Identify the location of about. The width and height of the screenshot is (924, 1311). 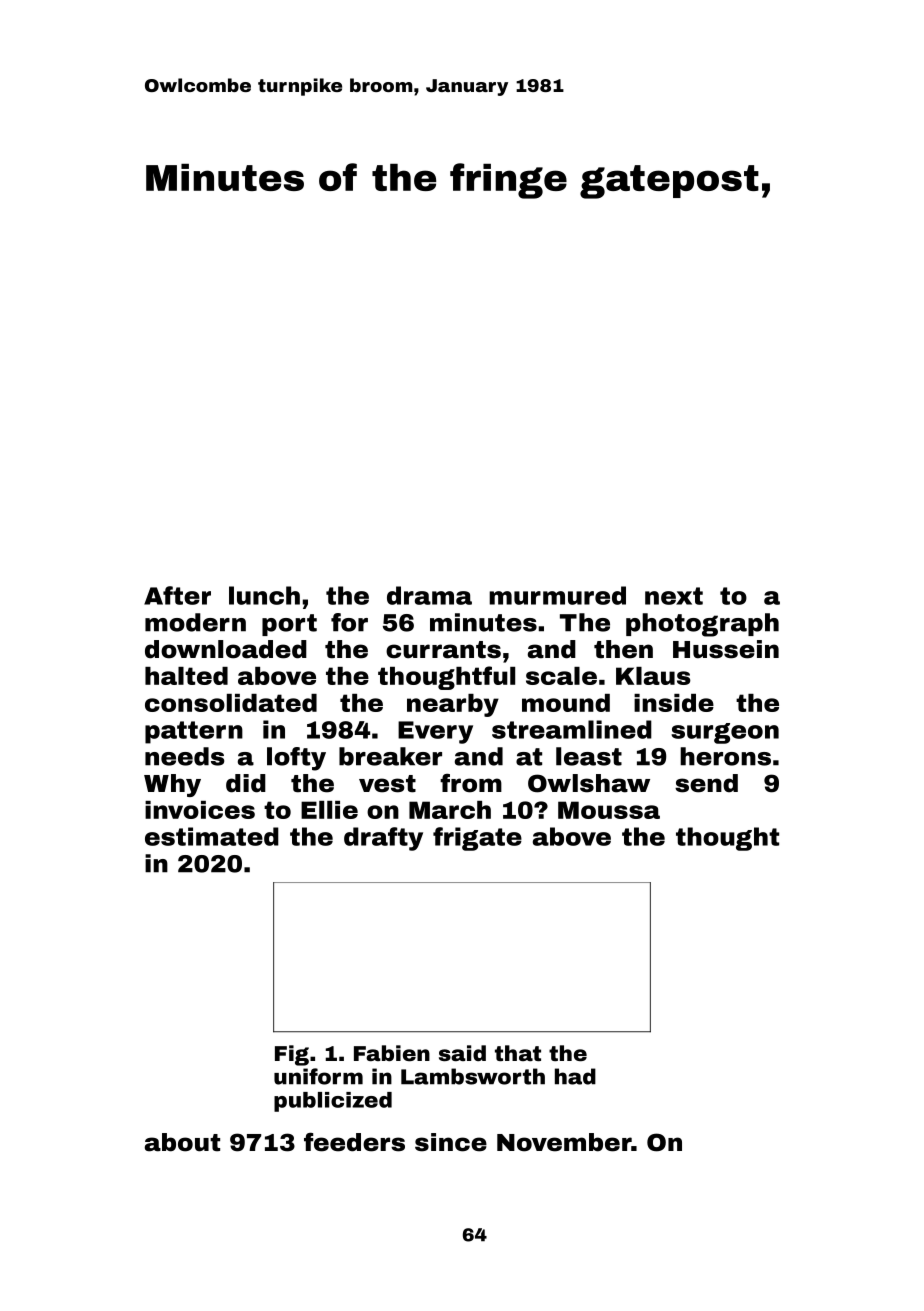
(182, 1142).
